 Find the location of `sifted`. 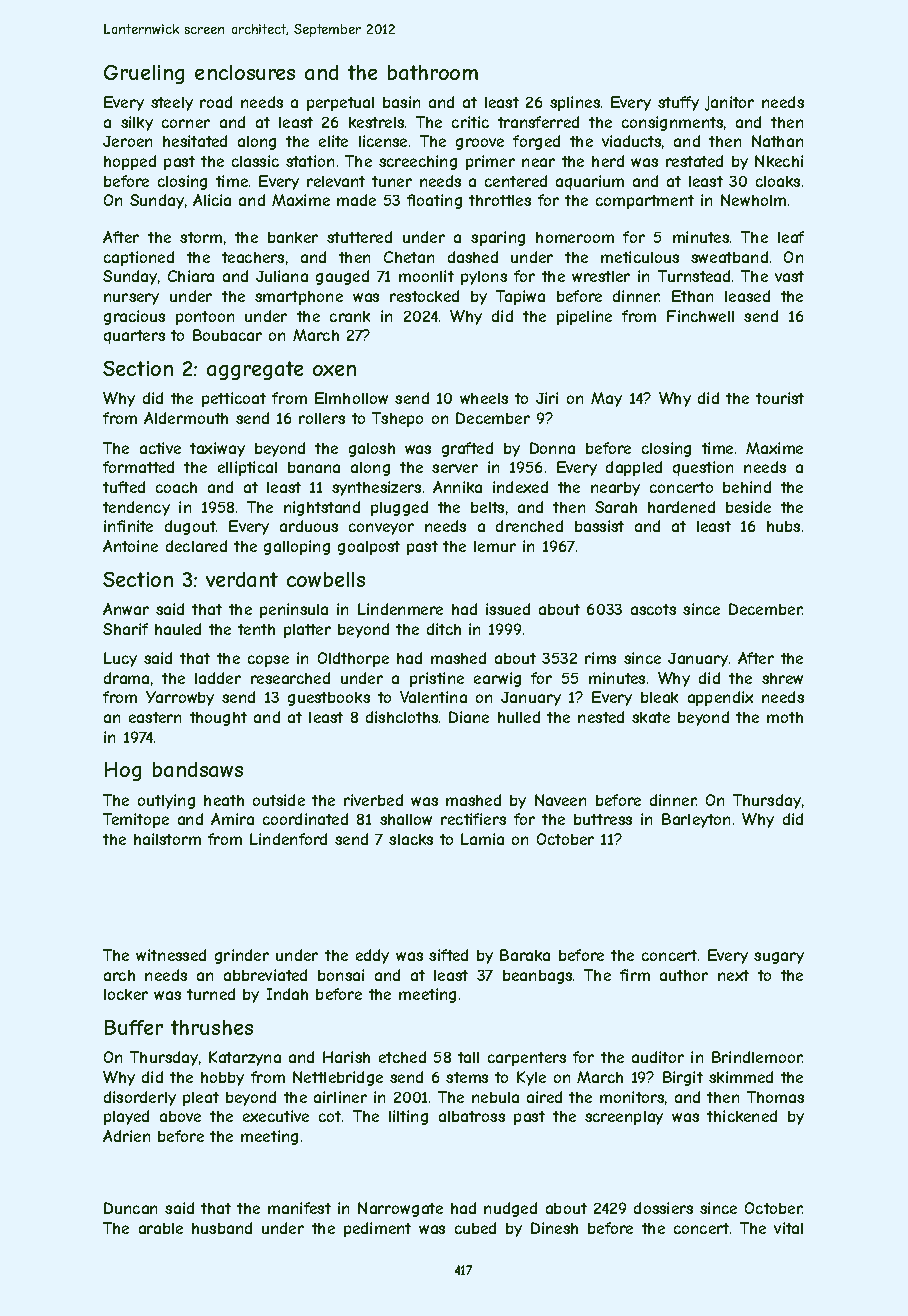

sifted is located at coordinates (448, 955).
